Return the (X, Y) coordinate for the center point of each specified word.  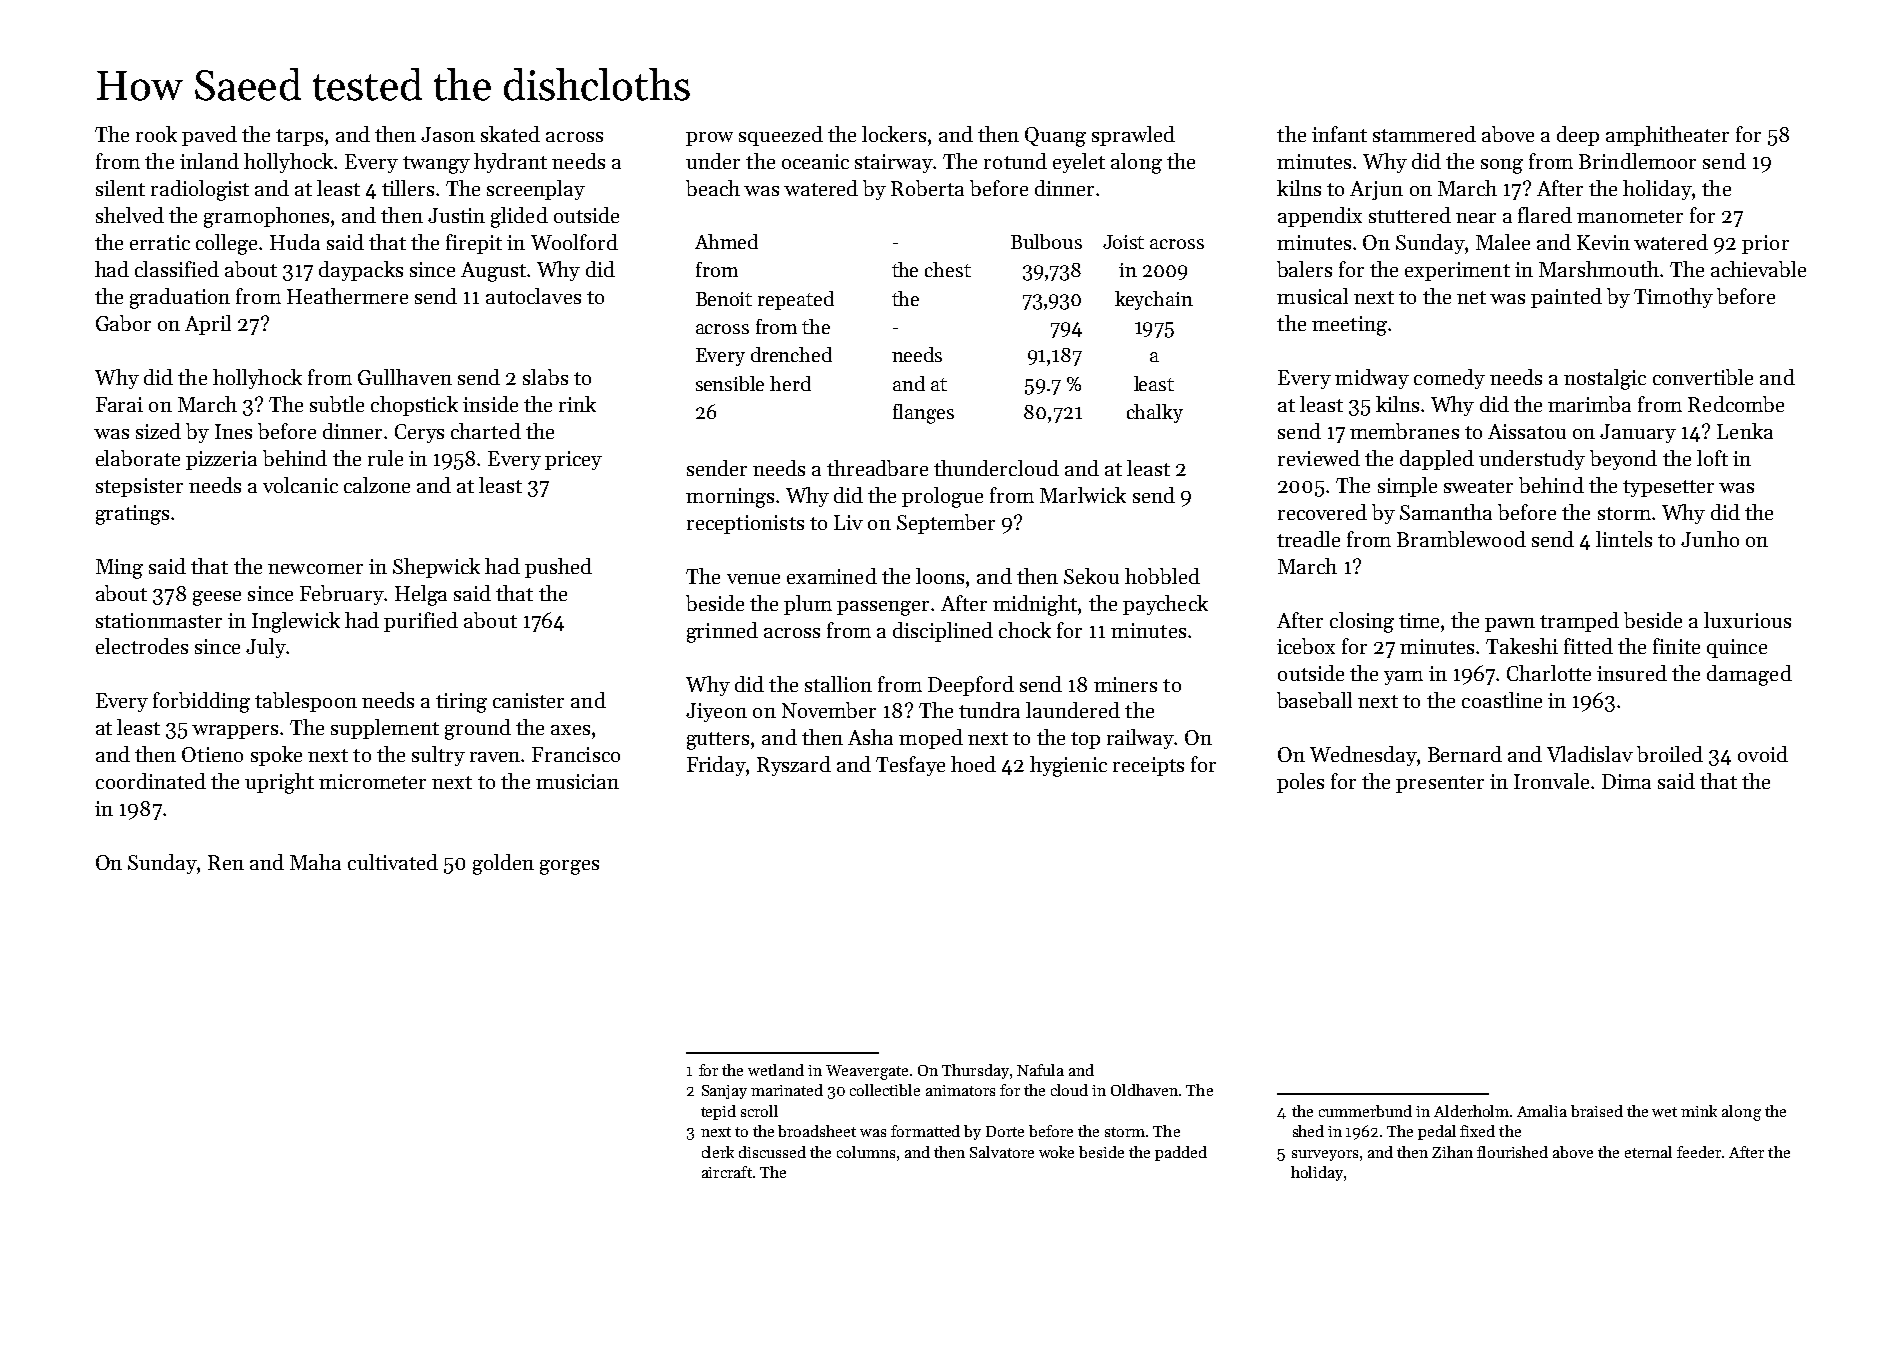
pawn (1510, 625)
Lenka (1745, 431)
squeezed (781, 136)
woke (1056, 1152)
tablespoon (306, 702)
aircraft (727, 1172)
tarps (299, 137)
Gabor (123, 323)
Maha (315, 862)
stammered (1424, 134)
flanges (923, 414)
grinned (722, 632)
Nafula (1040, 1070)
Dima (1626, 781)
